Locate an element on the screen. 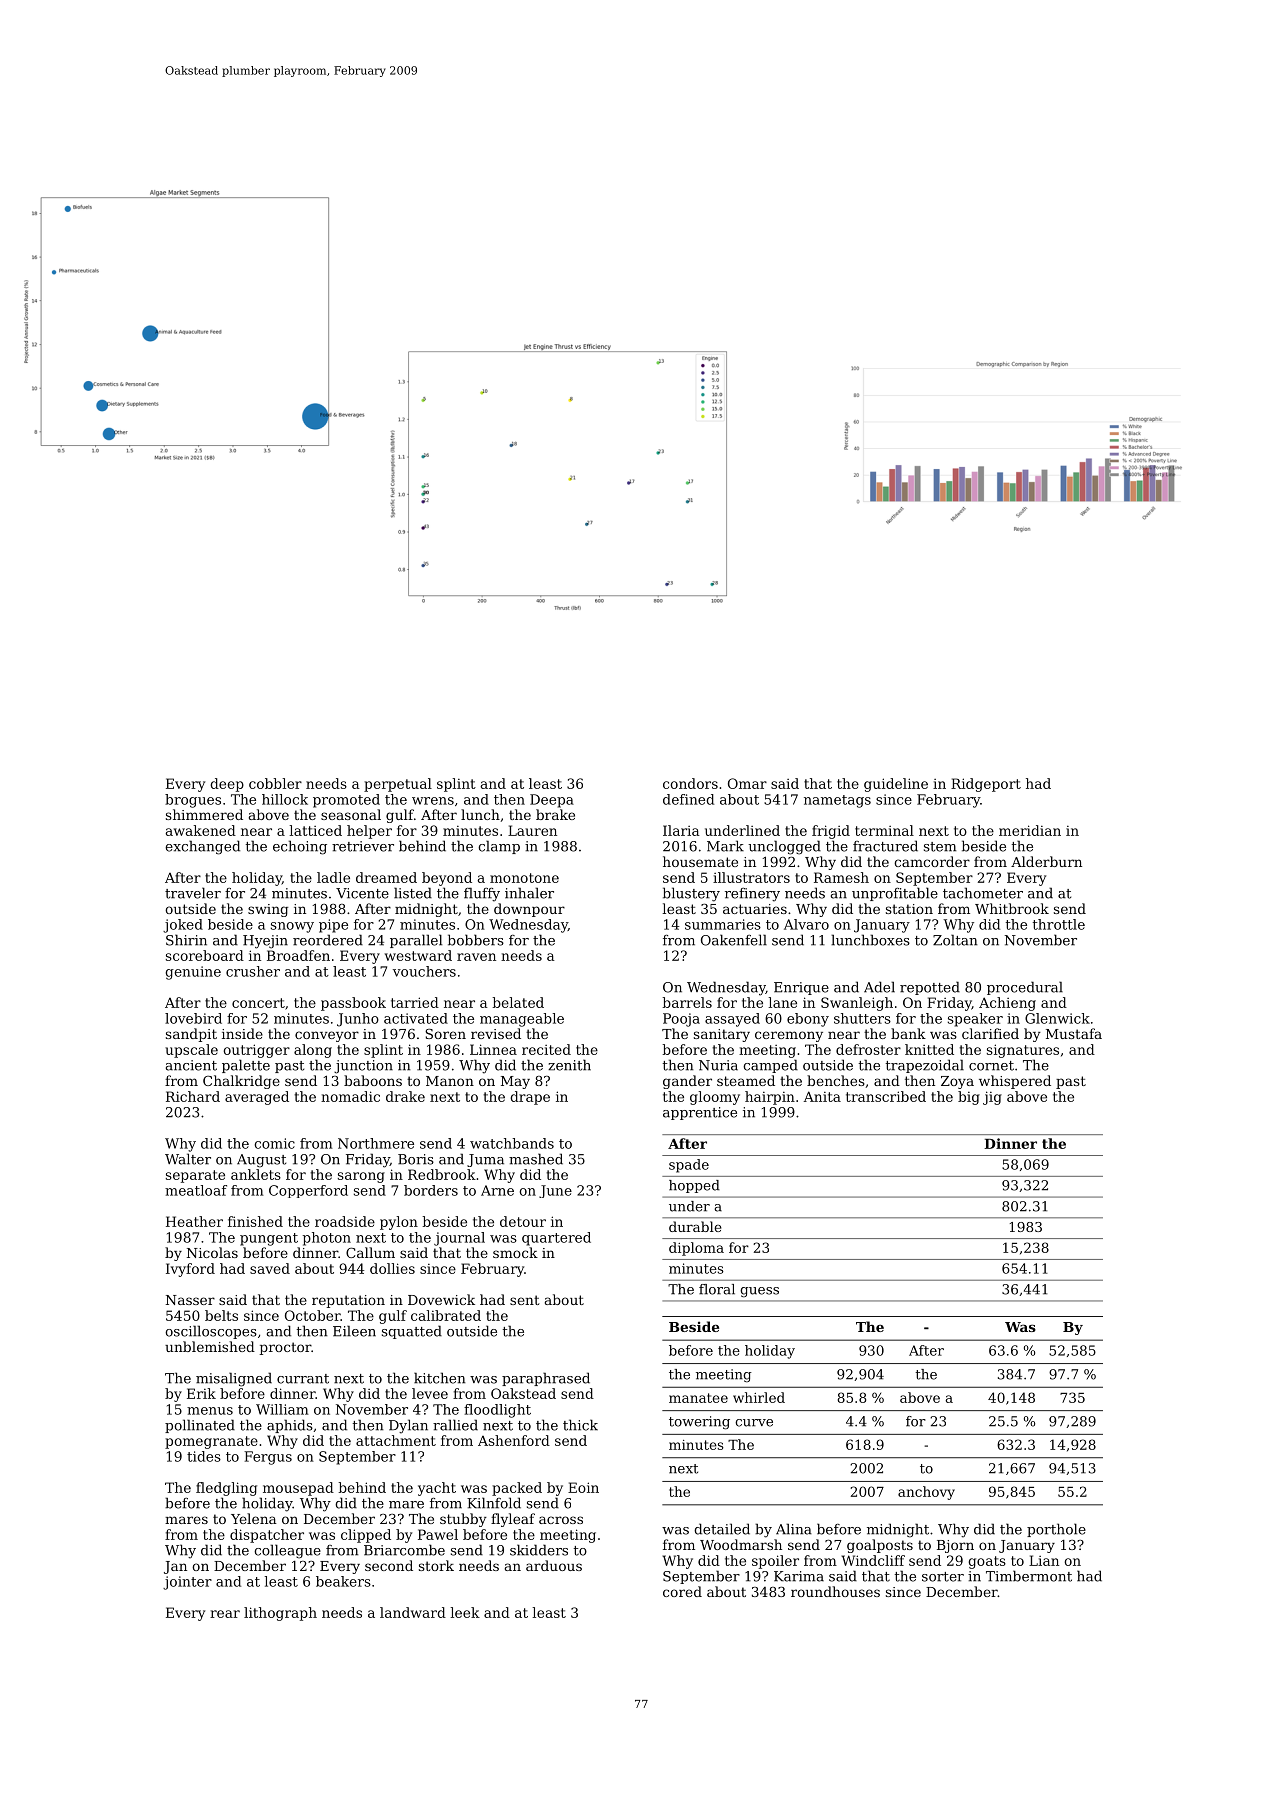 Image resolution: width=1268 pixels, height=1793 pixels. Shirin is located at coordinates (186, 940).
